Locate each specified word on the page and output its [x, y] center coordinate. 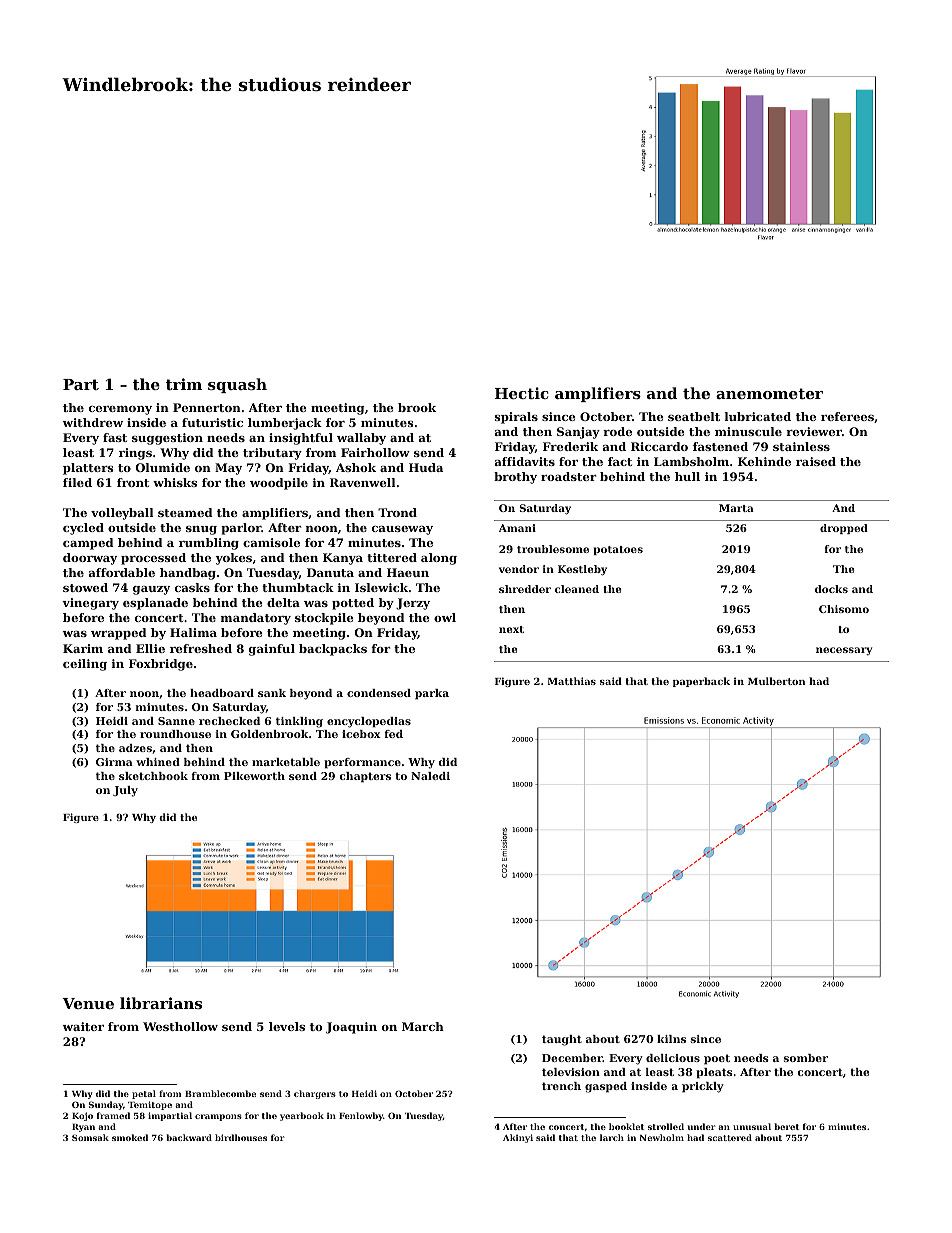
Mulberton [776, 681]
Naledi [430, 776]
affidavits [525, 461]
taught [562, 1040]
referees [847, 416]
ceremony [120, 410]
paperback [701, 682]
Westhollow [180, 1026]
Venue [88, 1003]
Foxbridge [161, 665]
